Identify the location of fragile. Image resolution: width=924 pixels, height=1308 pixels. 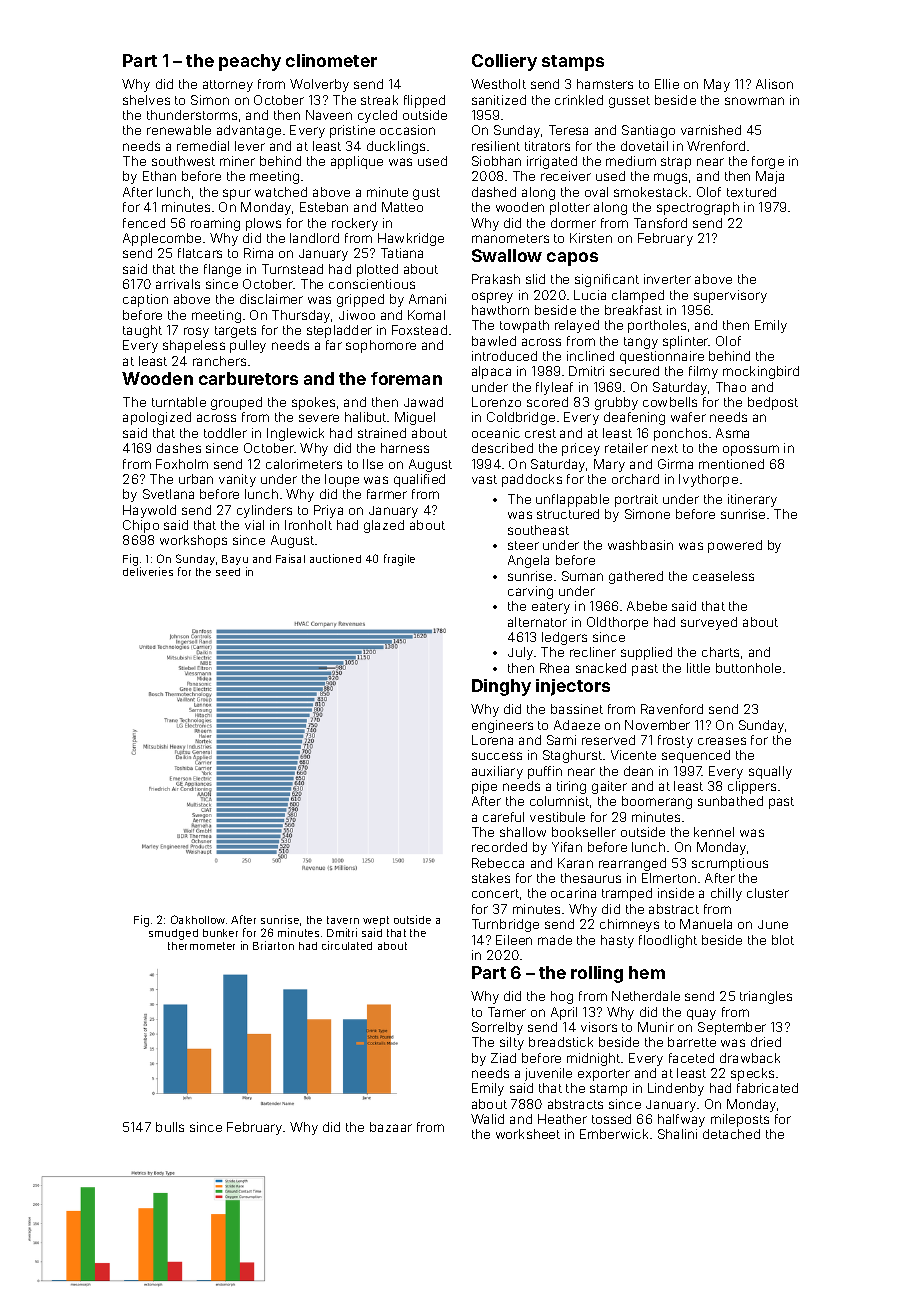
(399, 560).
